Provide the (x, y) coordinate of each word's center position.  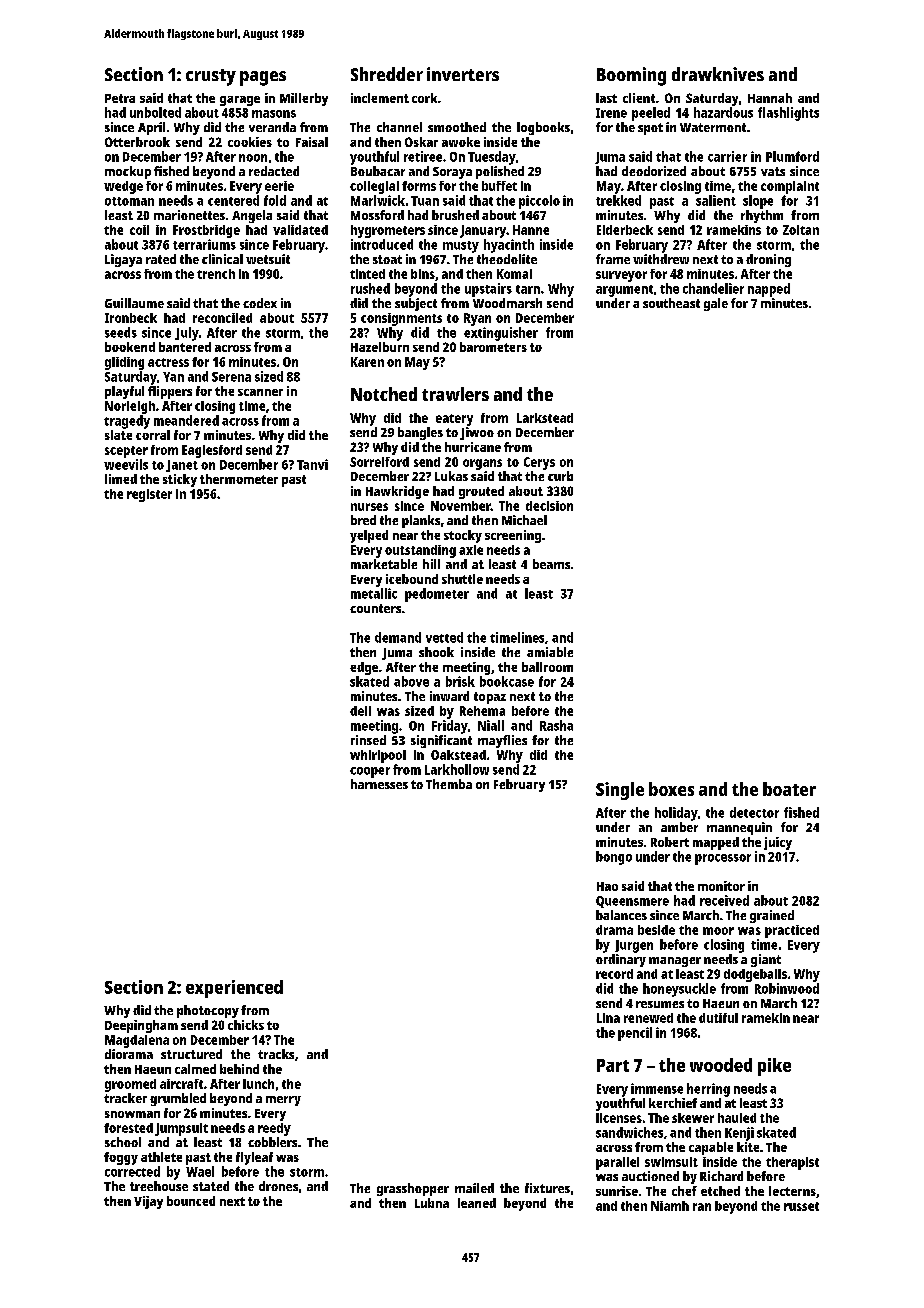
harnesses (379, 784)
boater (789, 789)
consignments (401, 319)
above (411, 681)
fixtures (547, 1188)
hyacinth (509, 246)
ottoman (129, 201)
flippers (170, 392)
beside (656, 930)
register (149, 495)
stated (211, 1186)
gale (716, 304)
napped (769, 290)
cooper (370, 772)
